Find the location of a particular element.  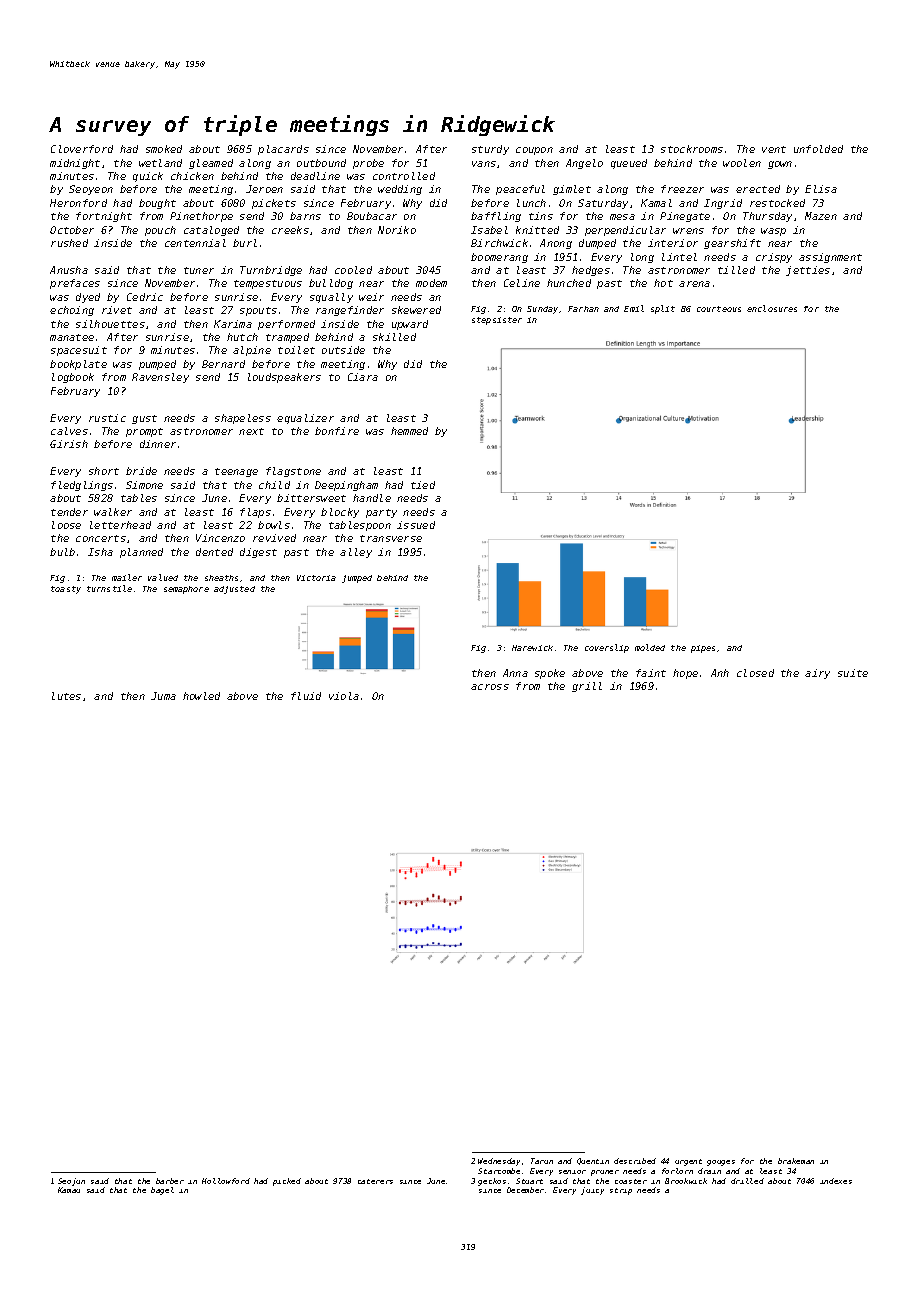

Jeroen is located at coordinates (264, 189).
